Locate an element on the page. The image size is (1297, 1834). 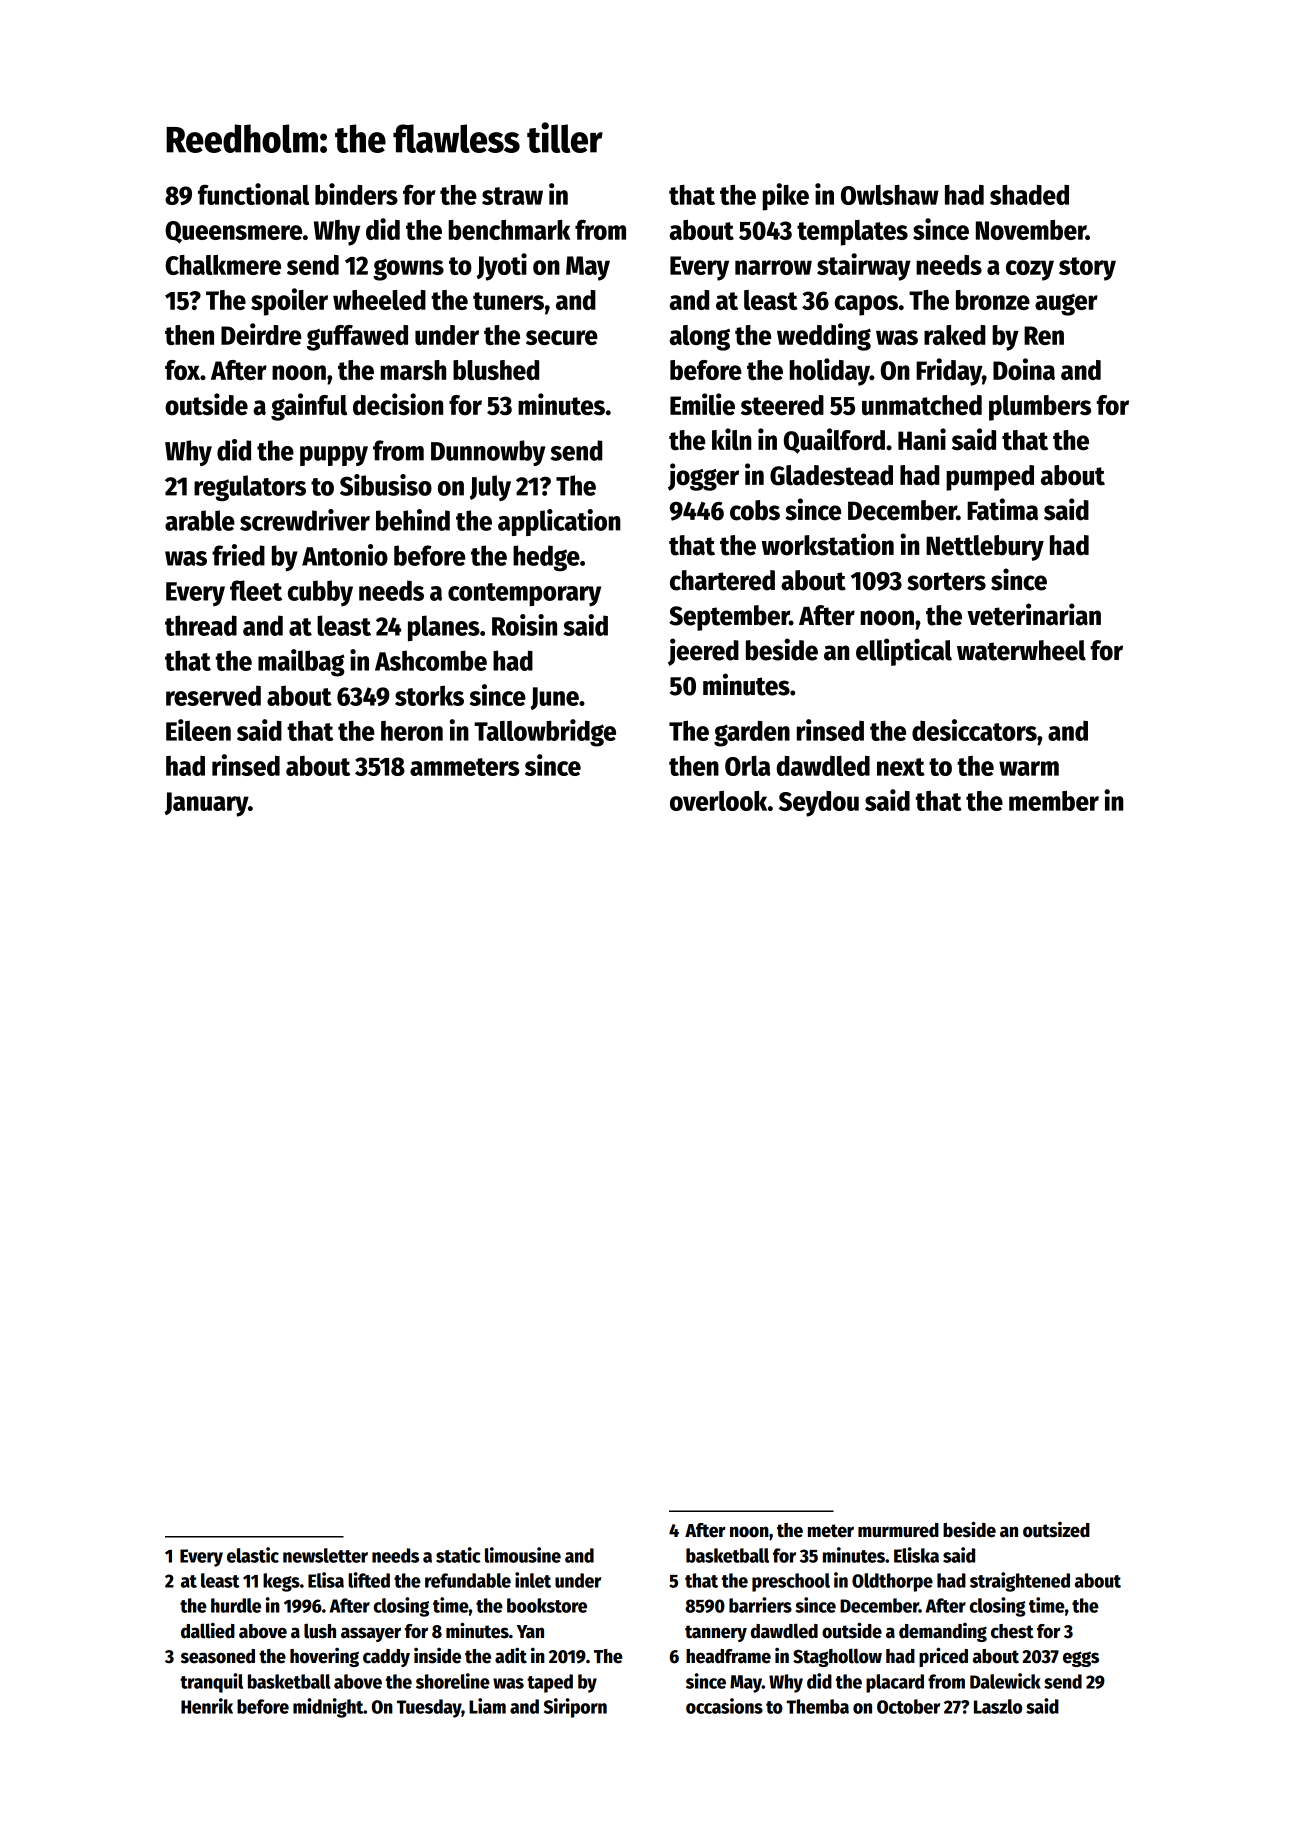
waterwheel is located at coordinates (1021, 650).
